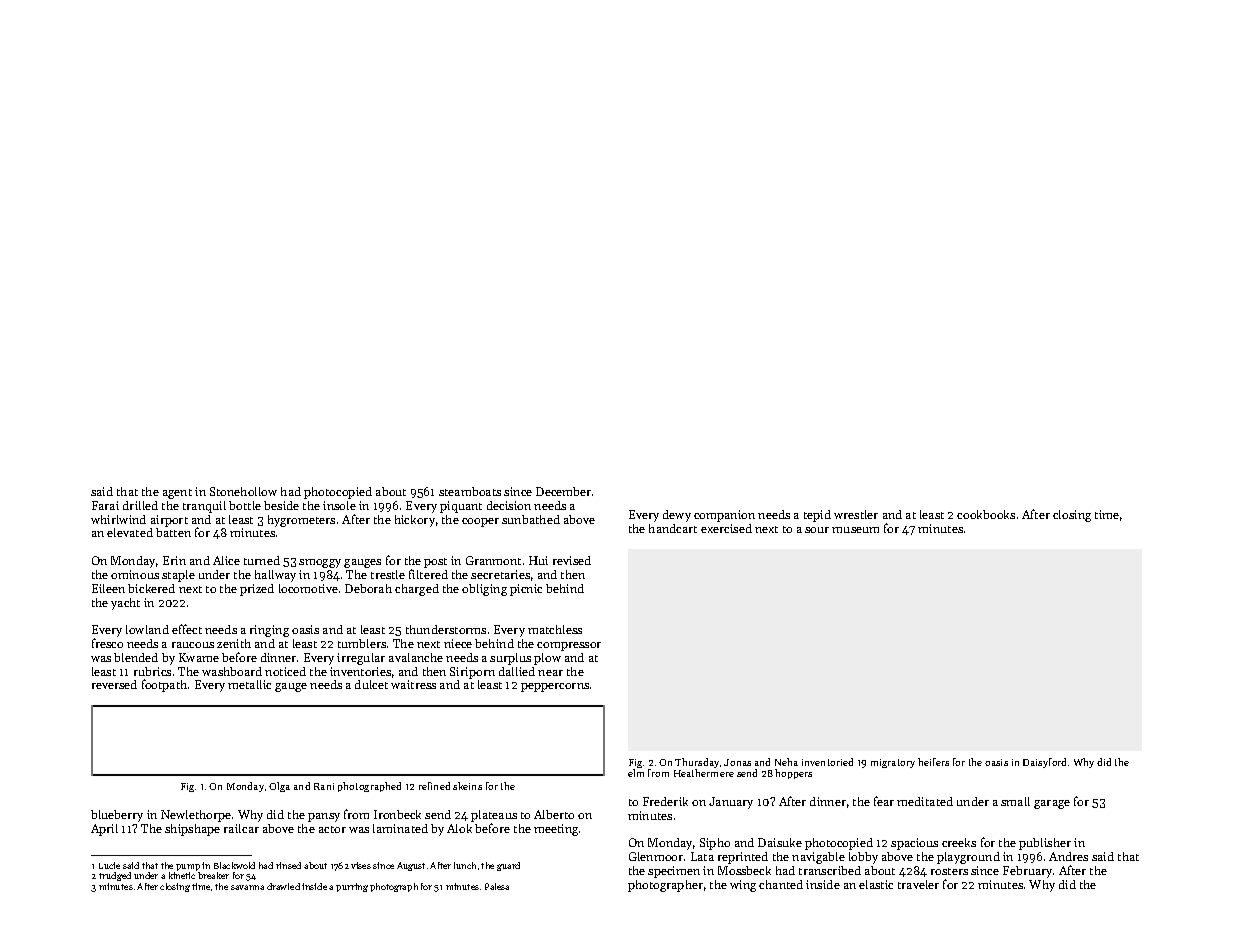 This screenshot has width=1233, height=952. I want to click on December, so click(563, 491).
